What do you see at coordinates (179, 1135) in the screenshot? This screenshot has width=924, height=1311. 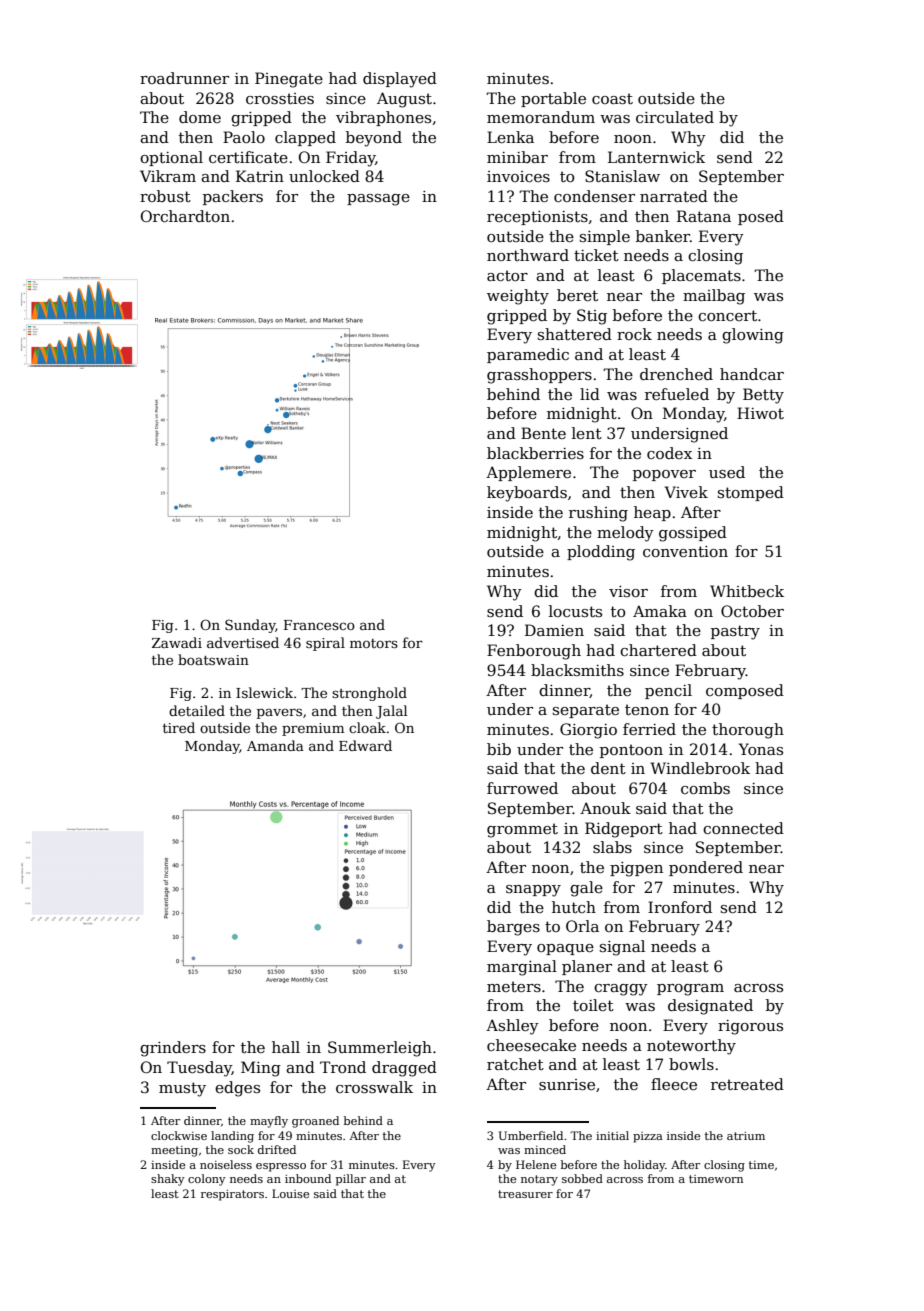 I see `clockwise` at bounding box center [179, 1135].
